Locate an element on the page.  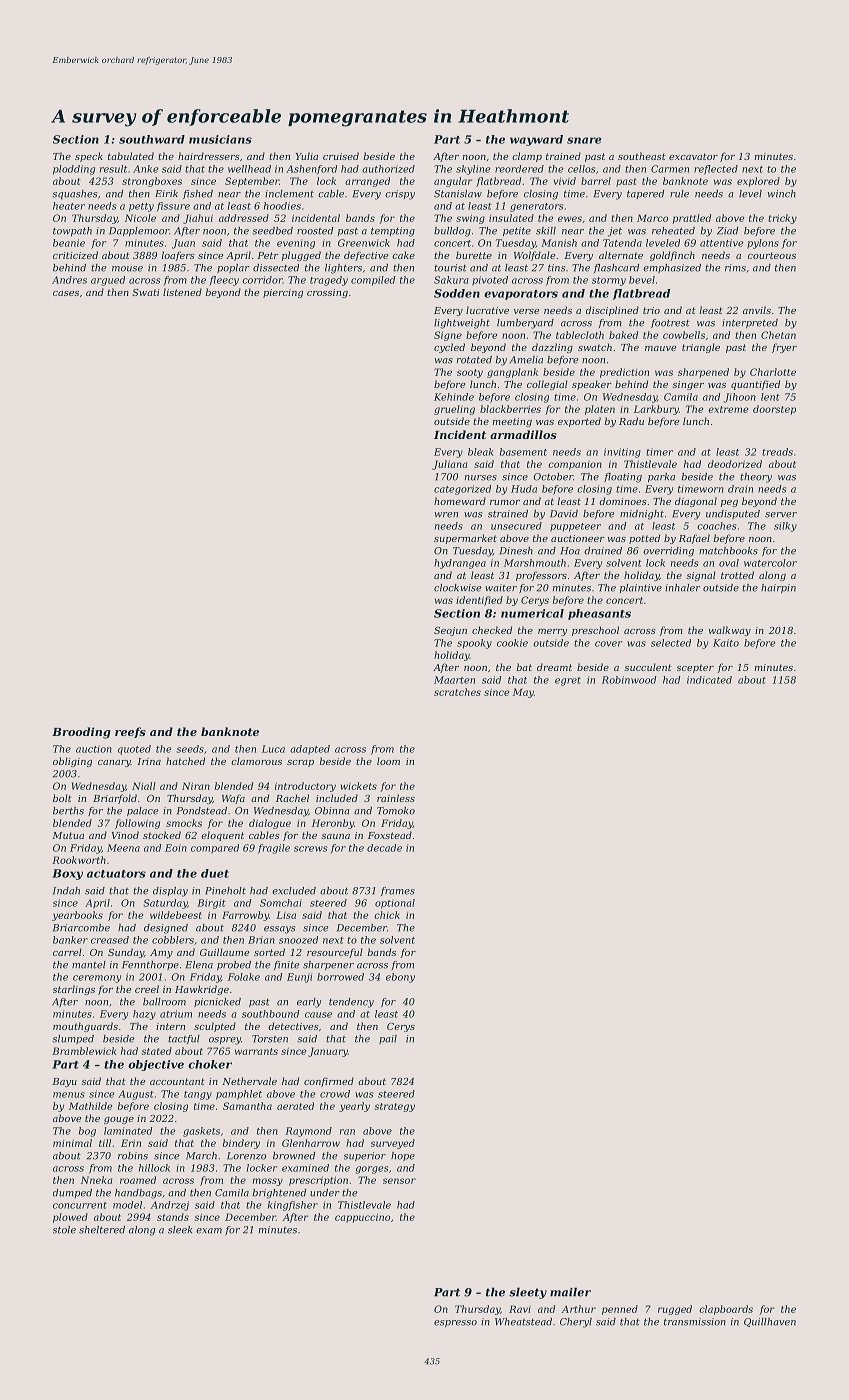
mailer is located at coordinates (570, 1292).
